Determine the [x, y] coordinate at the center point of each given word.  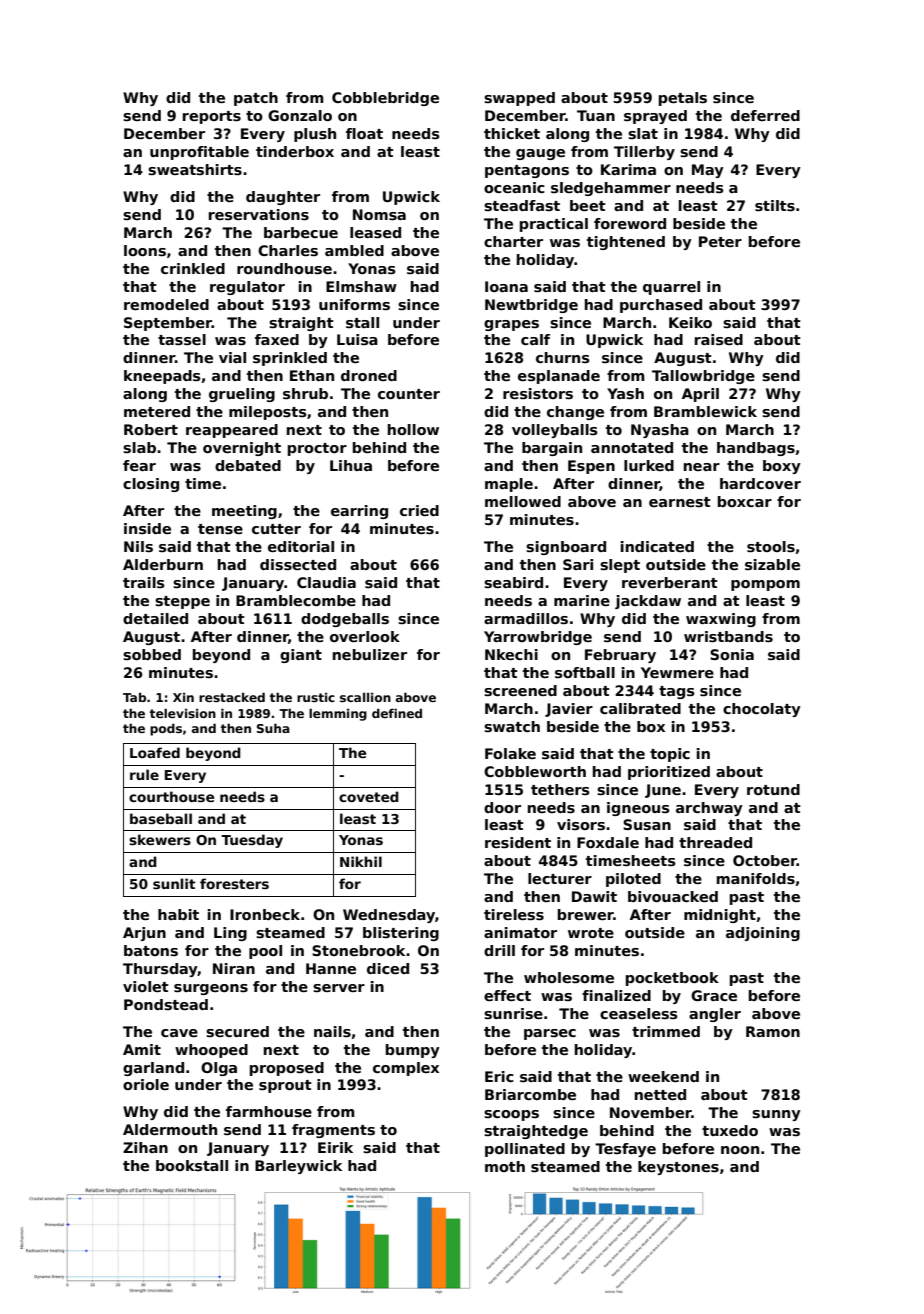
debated [248, 465]
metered [157, 411]
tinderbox [295, 151]
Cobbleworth [535, 771]
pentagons [527, 171]
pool [265, 952]
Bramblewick [705, 411]
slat [643, 133]
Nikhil [361, 861]
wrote [591, 933]
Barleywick [298, 1167]
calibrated [640, 708]
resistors [538, 393]
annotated [632, 447]
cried [419, 510]
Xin [183, 697]
